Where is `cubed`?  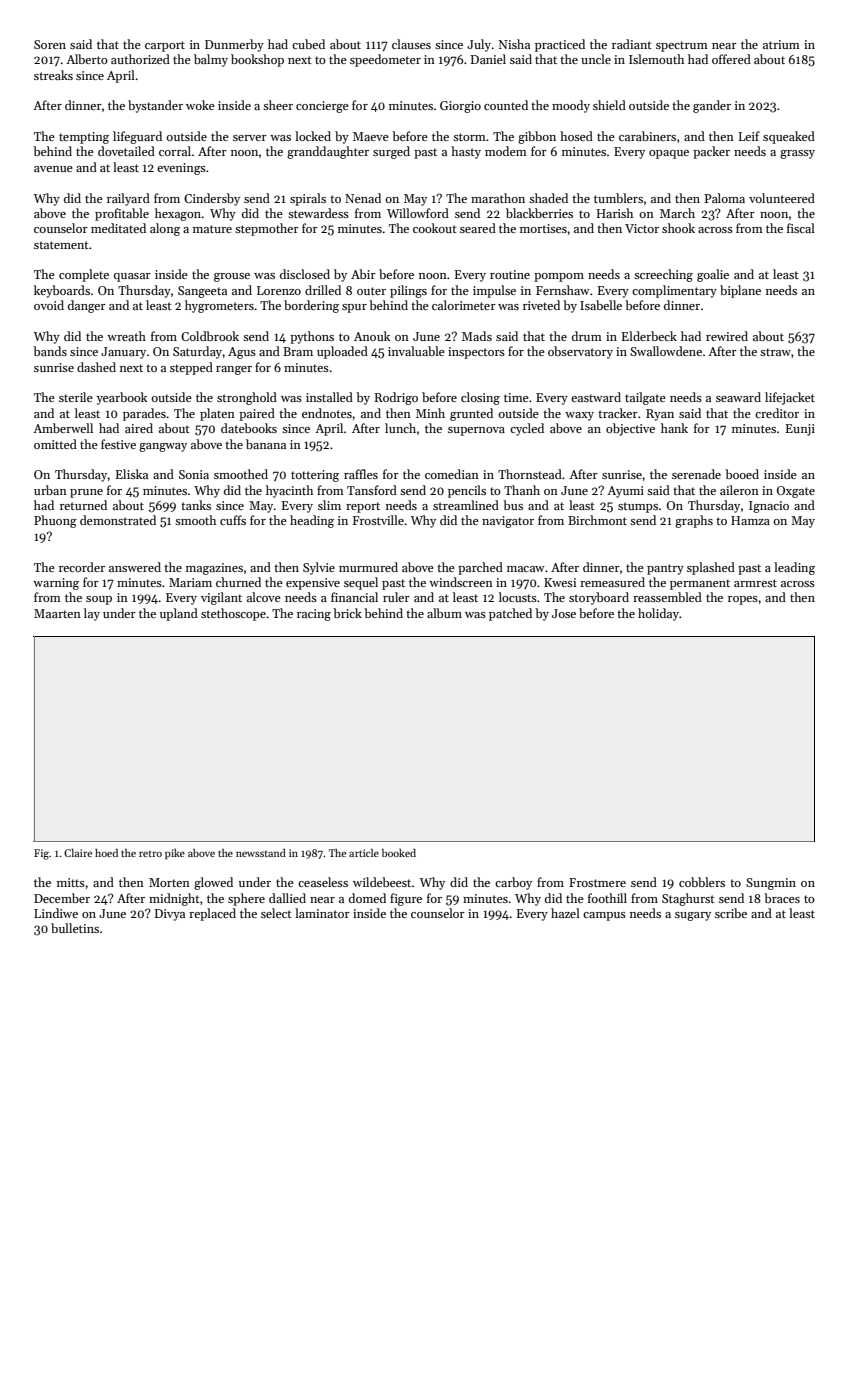
cubed is located at coordinates (308, 44).
